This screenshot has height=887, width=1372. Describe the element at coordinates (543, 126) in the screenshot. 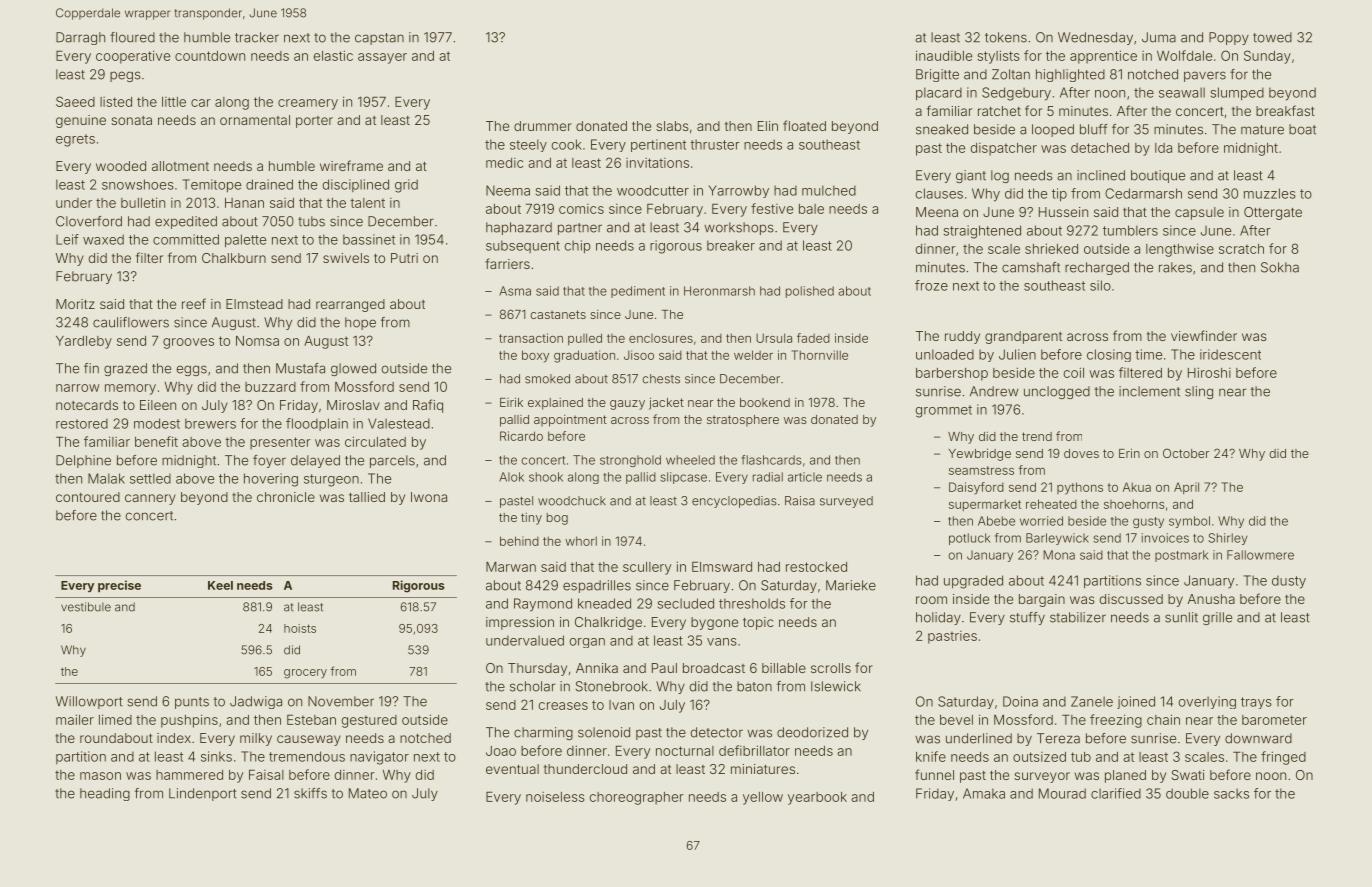

I see `drummer` at that location.
